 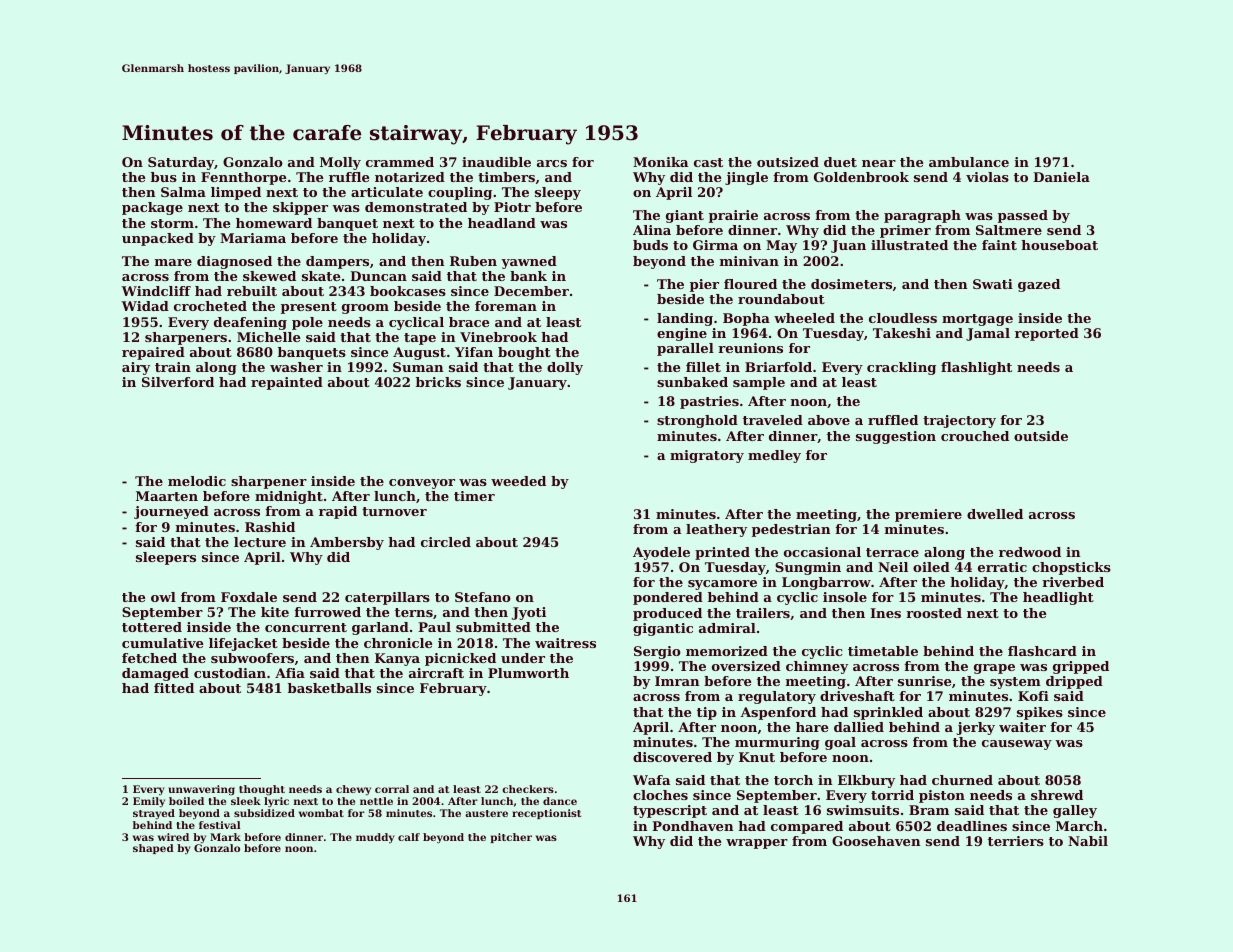 I want to click on thought, so click(x=262, y=790).
